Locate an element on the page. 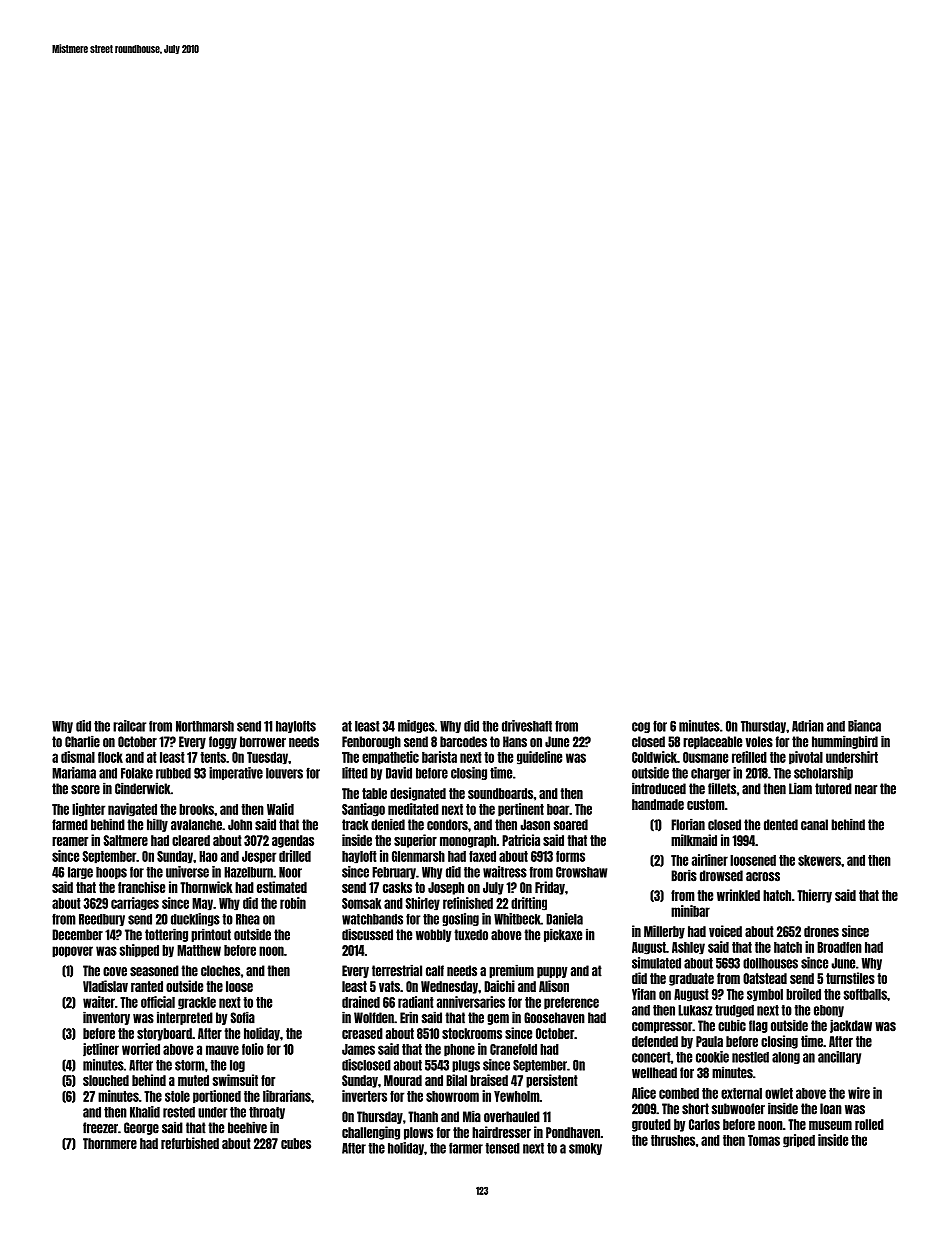  Bianca is located at coordinates (864, 726).
